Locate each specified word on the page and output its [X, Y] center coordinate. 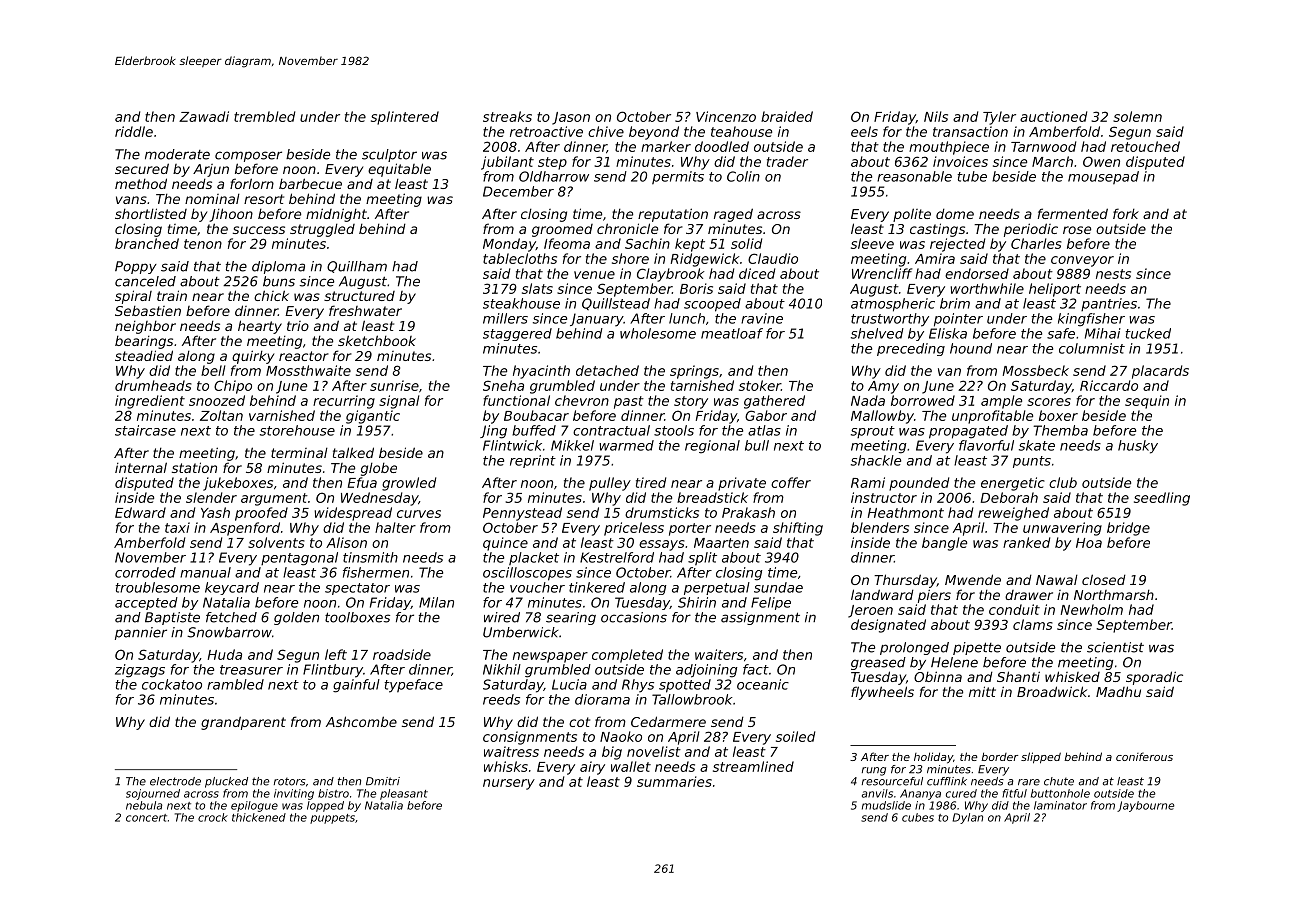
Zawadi [204, 116]
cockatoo [172, 684]
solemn [1137, 116]
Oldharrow [554, 176]
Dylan [967, 818]
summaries [674, 781]
